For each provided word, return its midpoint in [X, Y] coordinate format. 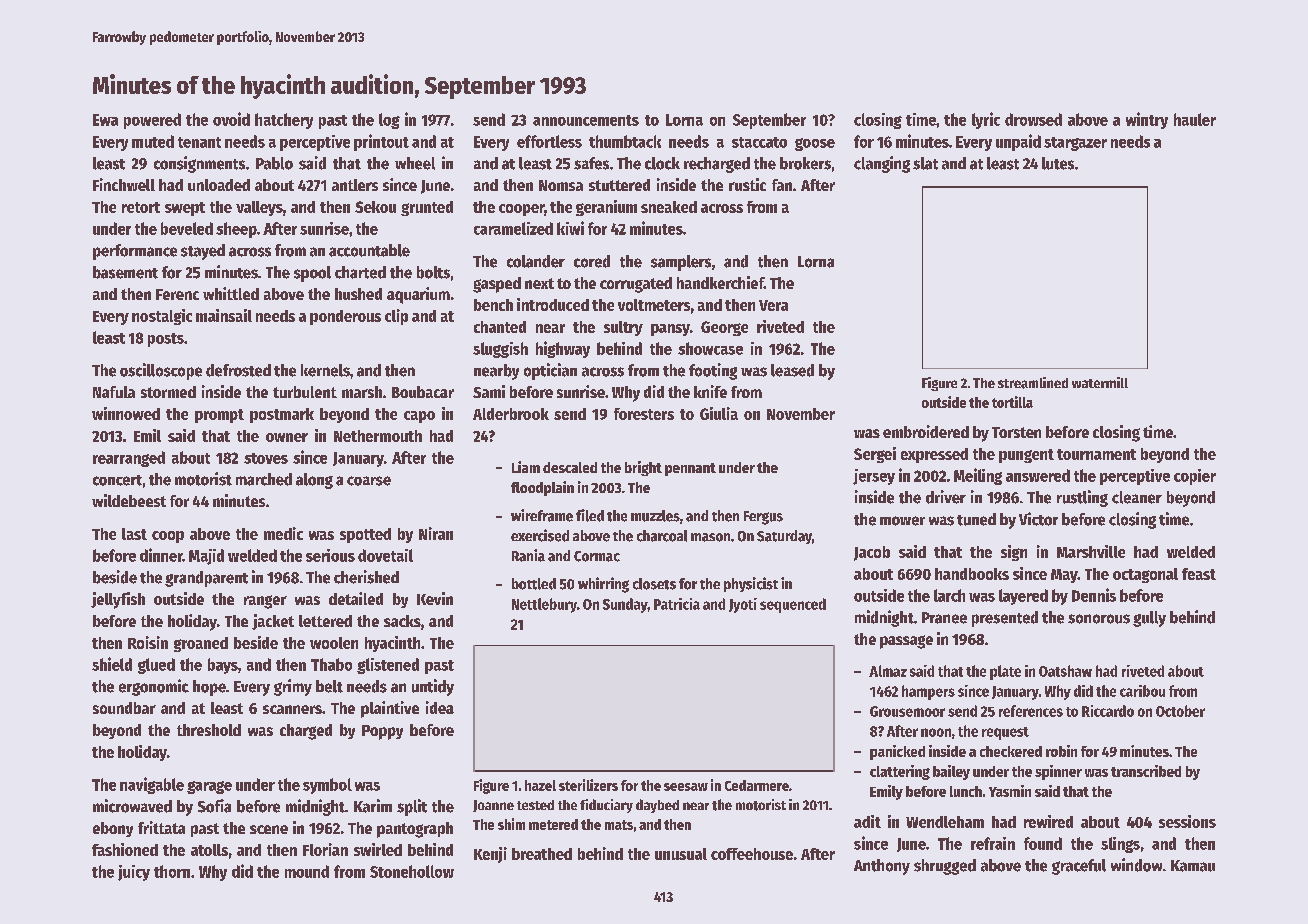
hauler [1195, 119]
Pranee [944, 618]
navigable [152, 785]
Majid [206, 557]
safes [591, 163]
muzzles [655, 516]
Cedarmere [757, 785]
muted [153, 141]
